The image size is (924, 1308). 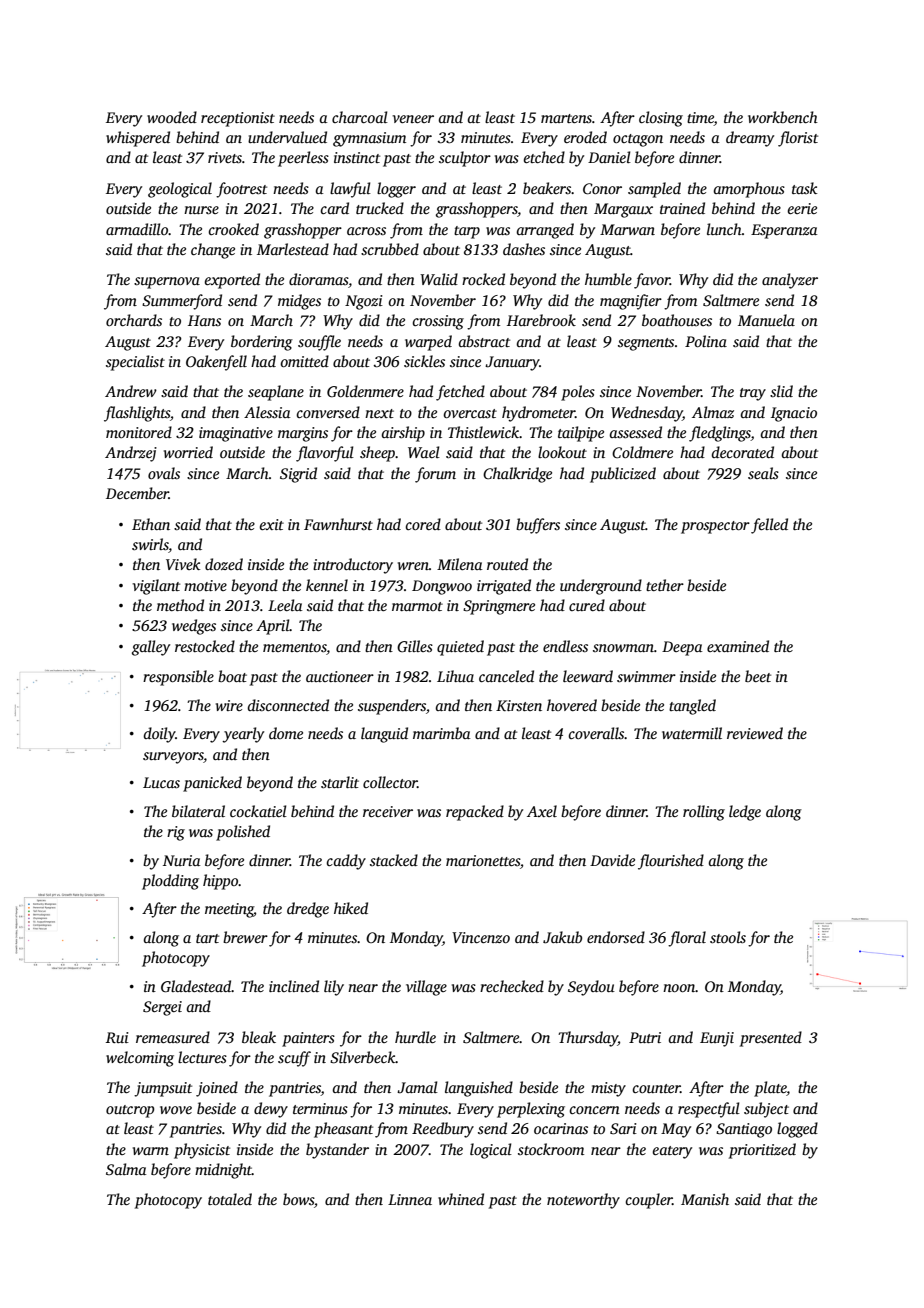 I want to click on nurse, so click(x=201, y=210).
